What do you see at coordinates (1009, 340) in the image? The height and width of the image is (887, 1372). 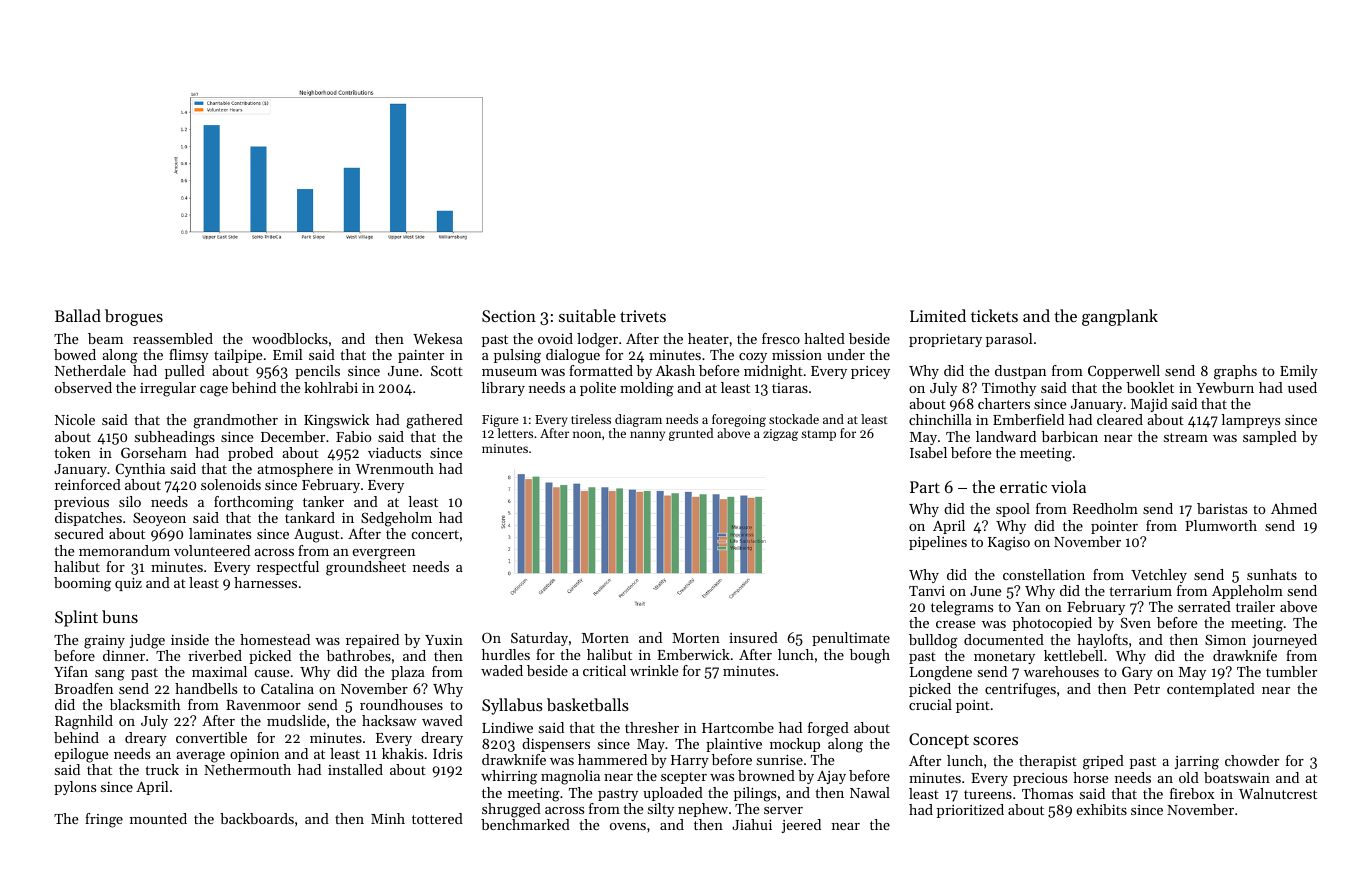 I see `parasol` at bounding box center [1009, 340].
